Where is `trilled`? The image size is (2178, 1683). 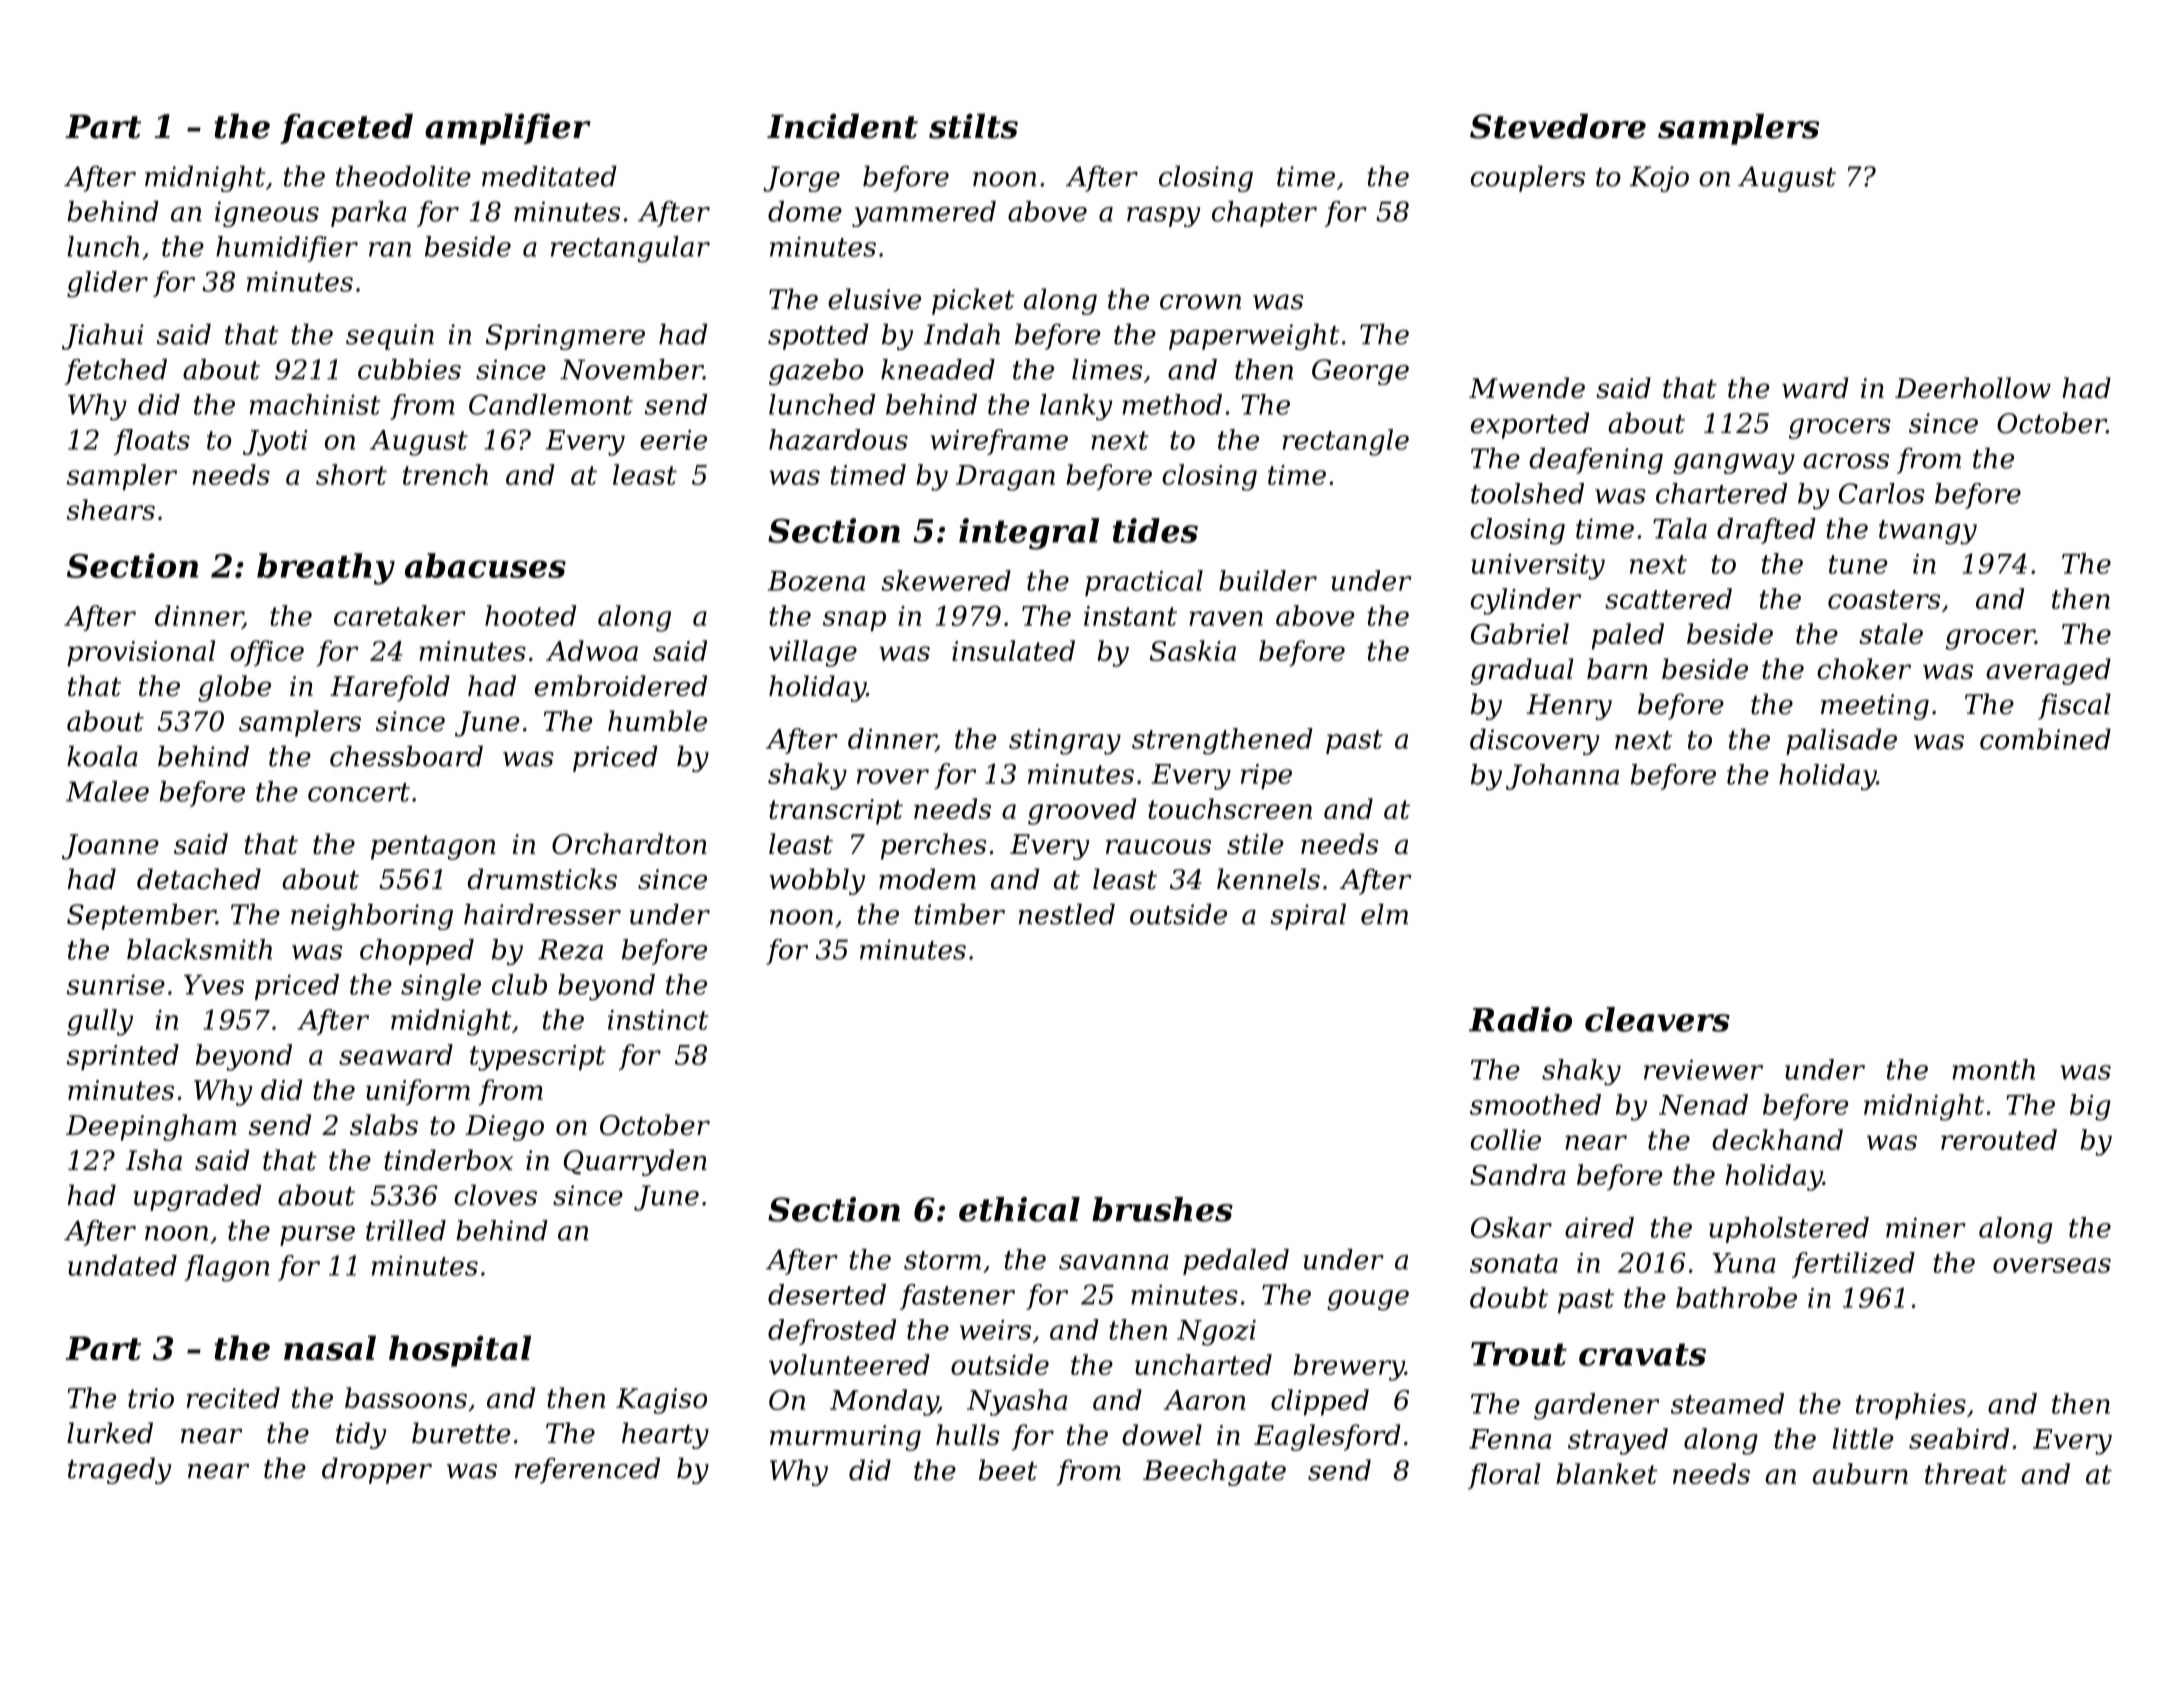 trilled is located at coordinates (406, 1230).
